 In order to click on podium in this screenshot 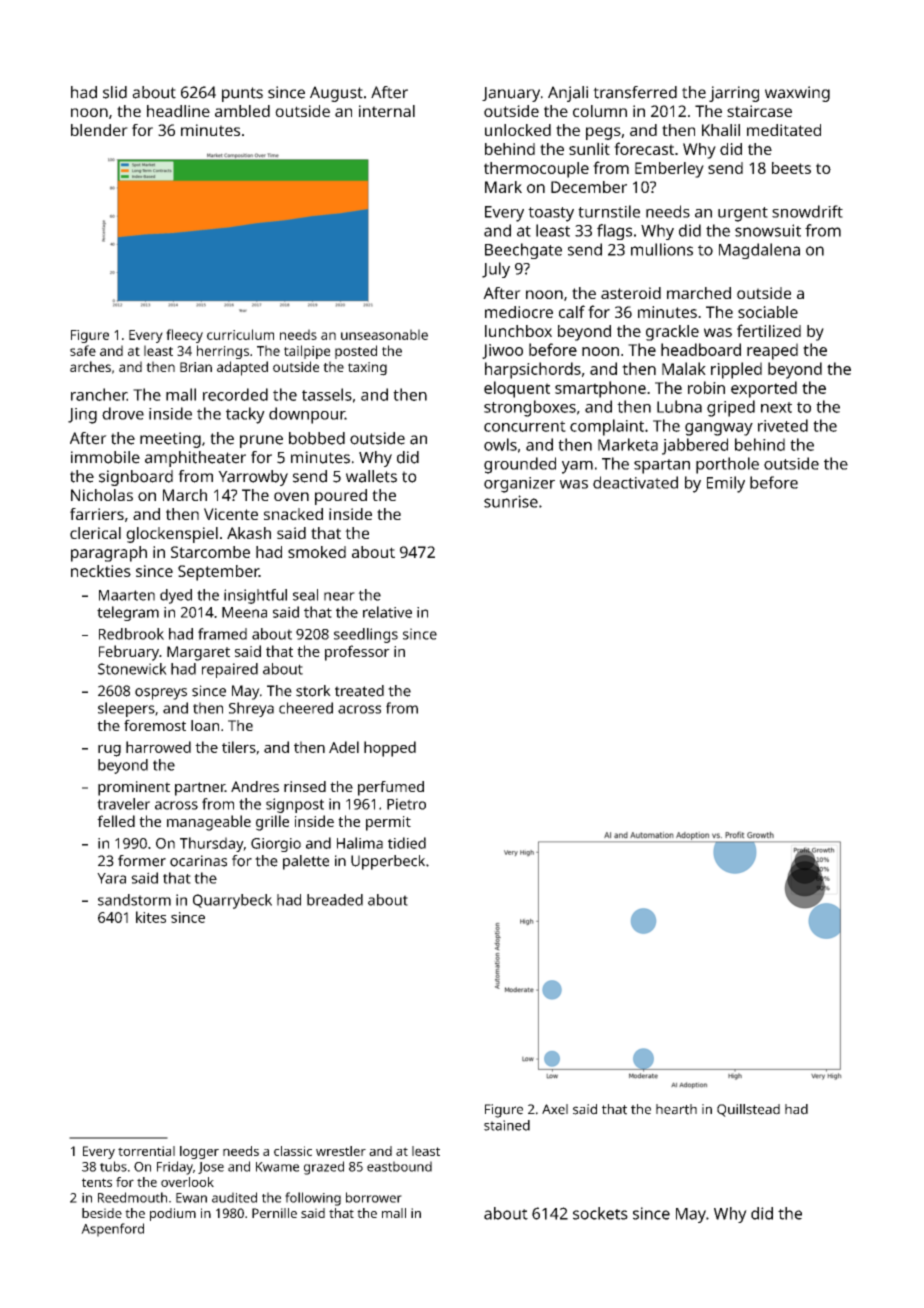, I will do `click(173, 1214)`.
